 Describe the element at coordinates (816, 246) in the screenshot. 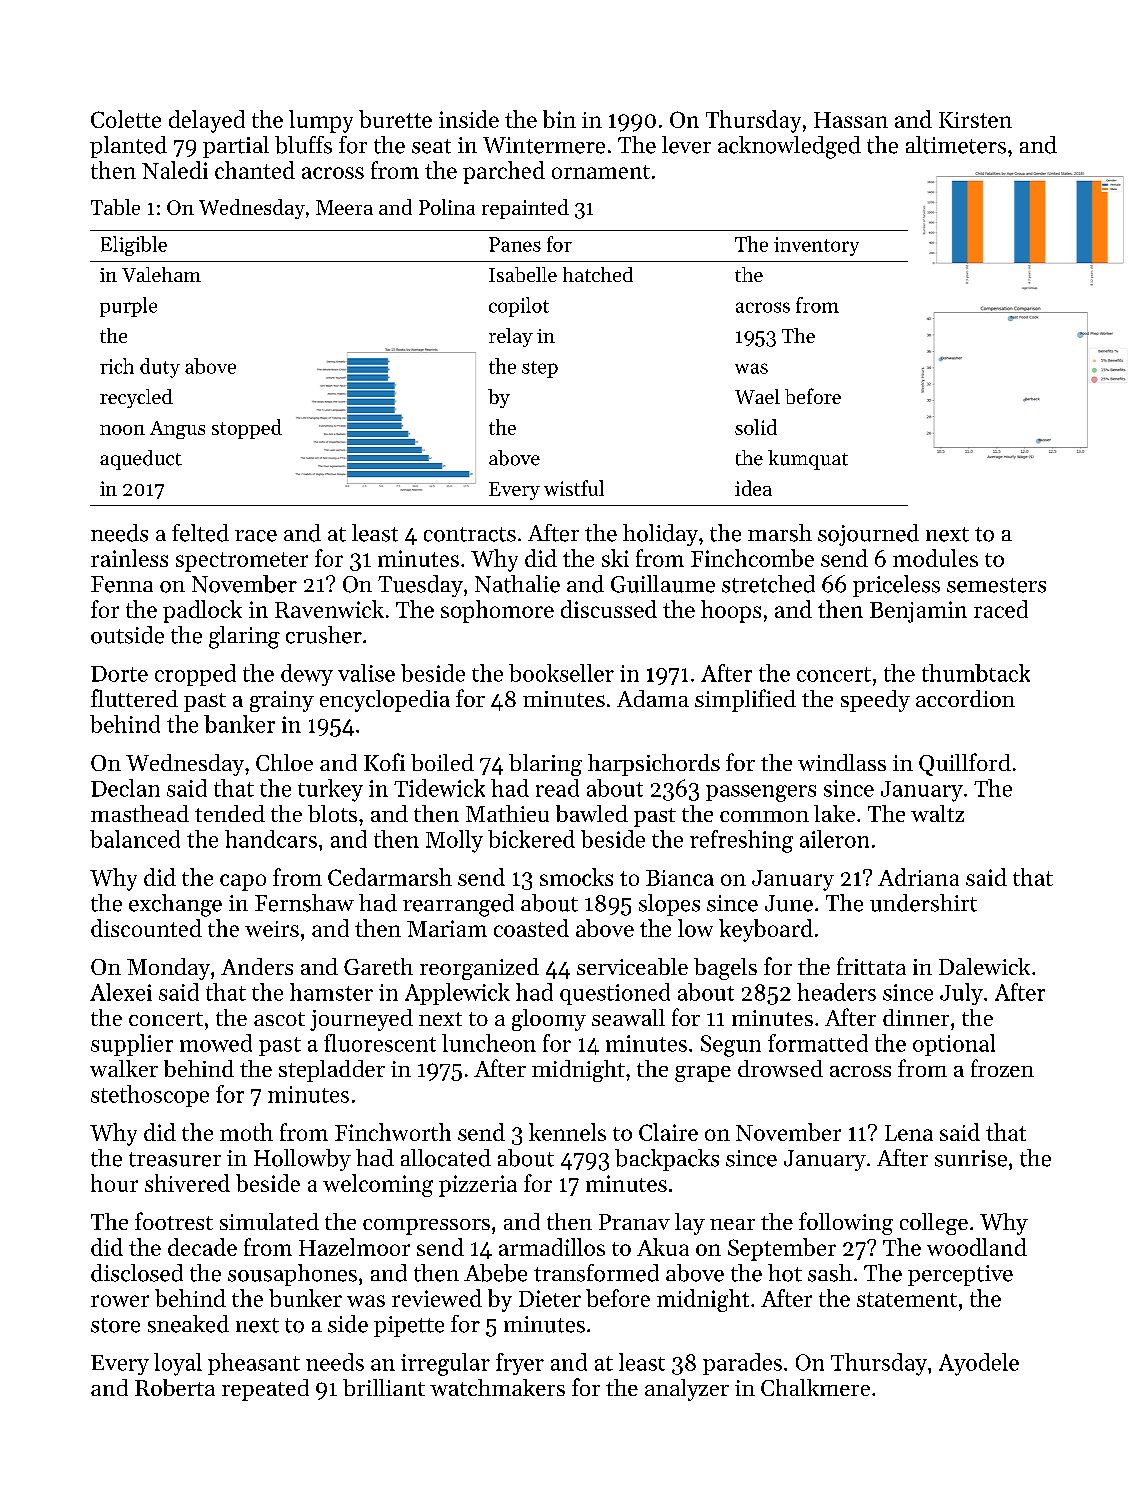

I see `inventory` at that location.
